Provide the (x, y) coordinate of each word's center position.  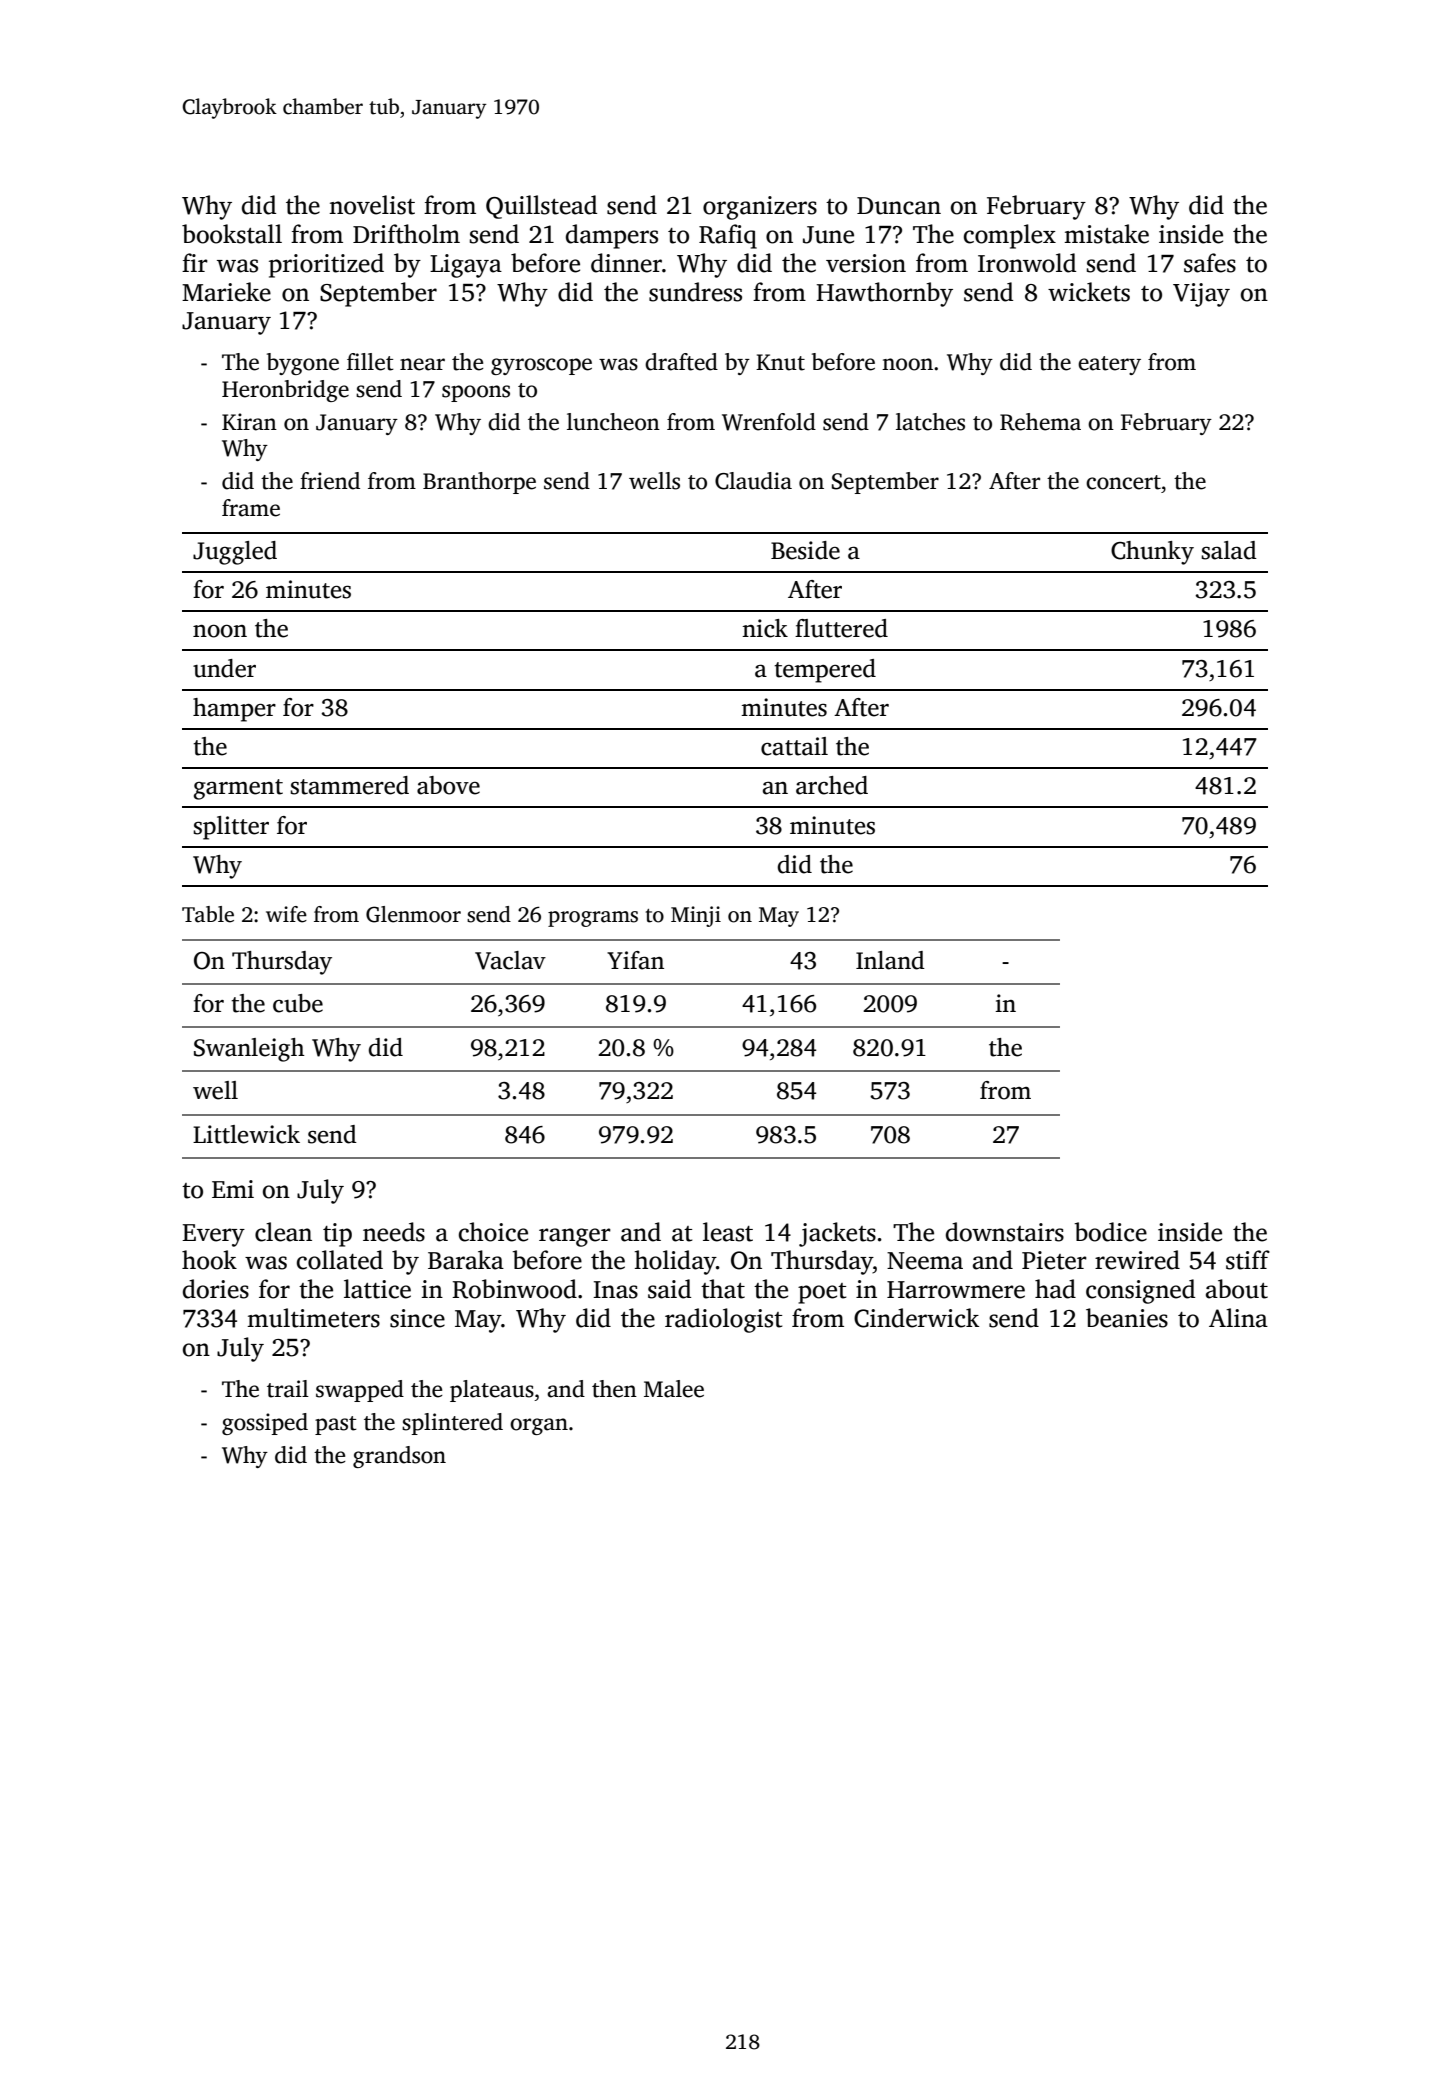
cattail (794, 746)
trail (288, 1389)
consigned (1140, 1291)
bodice (1110, 1232)
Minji (696, 916)
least (728, 1232)
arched (832, 785)
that (723, 1289)
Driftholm (406, 234)
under (224, 668)
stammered (349, 785)
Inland (890, 960)
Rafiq (728, 236)
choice (493, 1232)
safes (1210, 263)
